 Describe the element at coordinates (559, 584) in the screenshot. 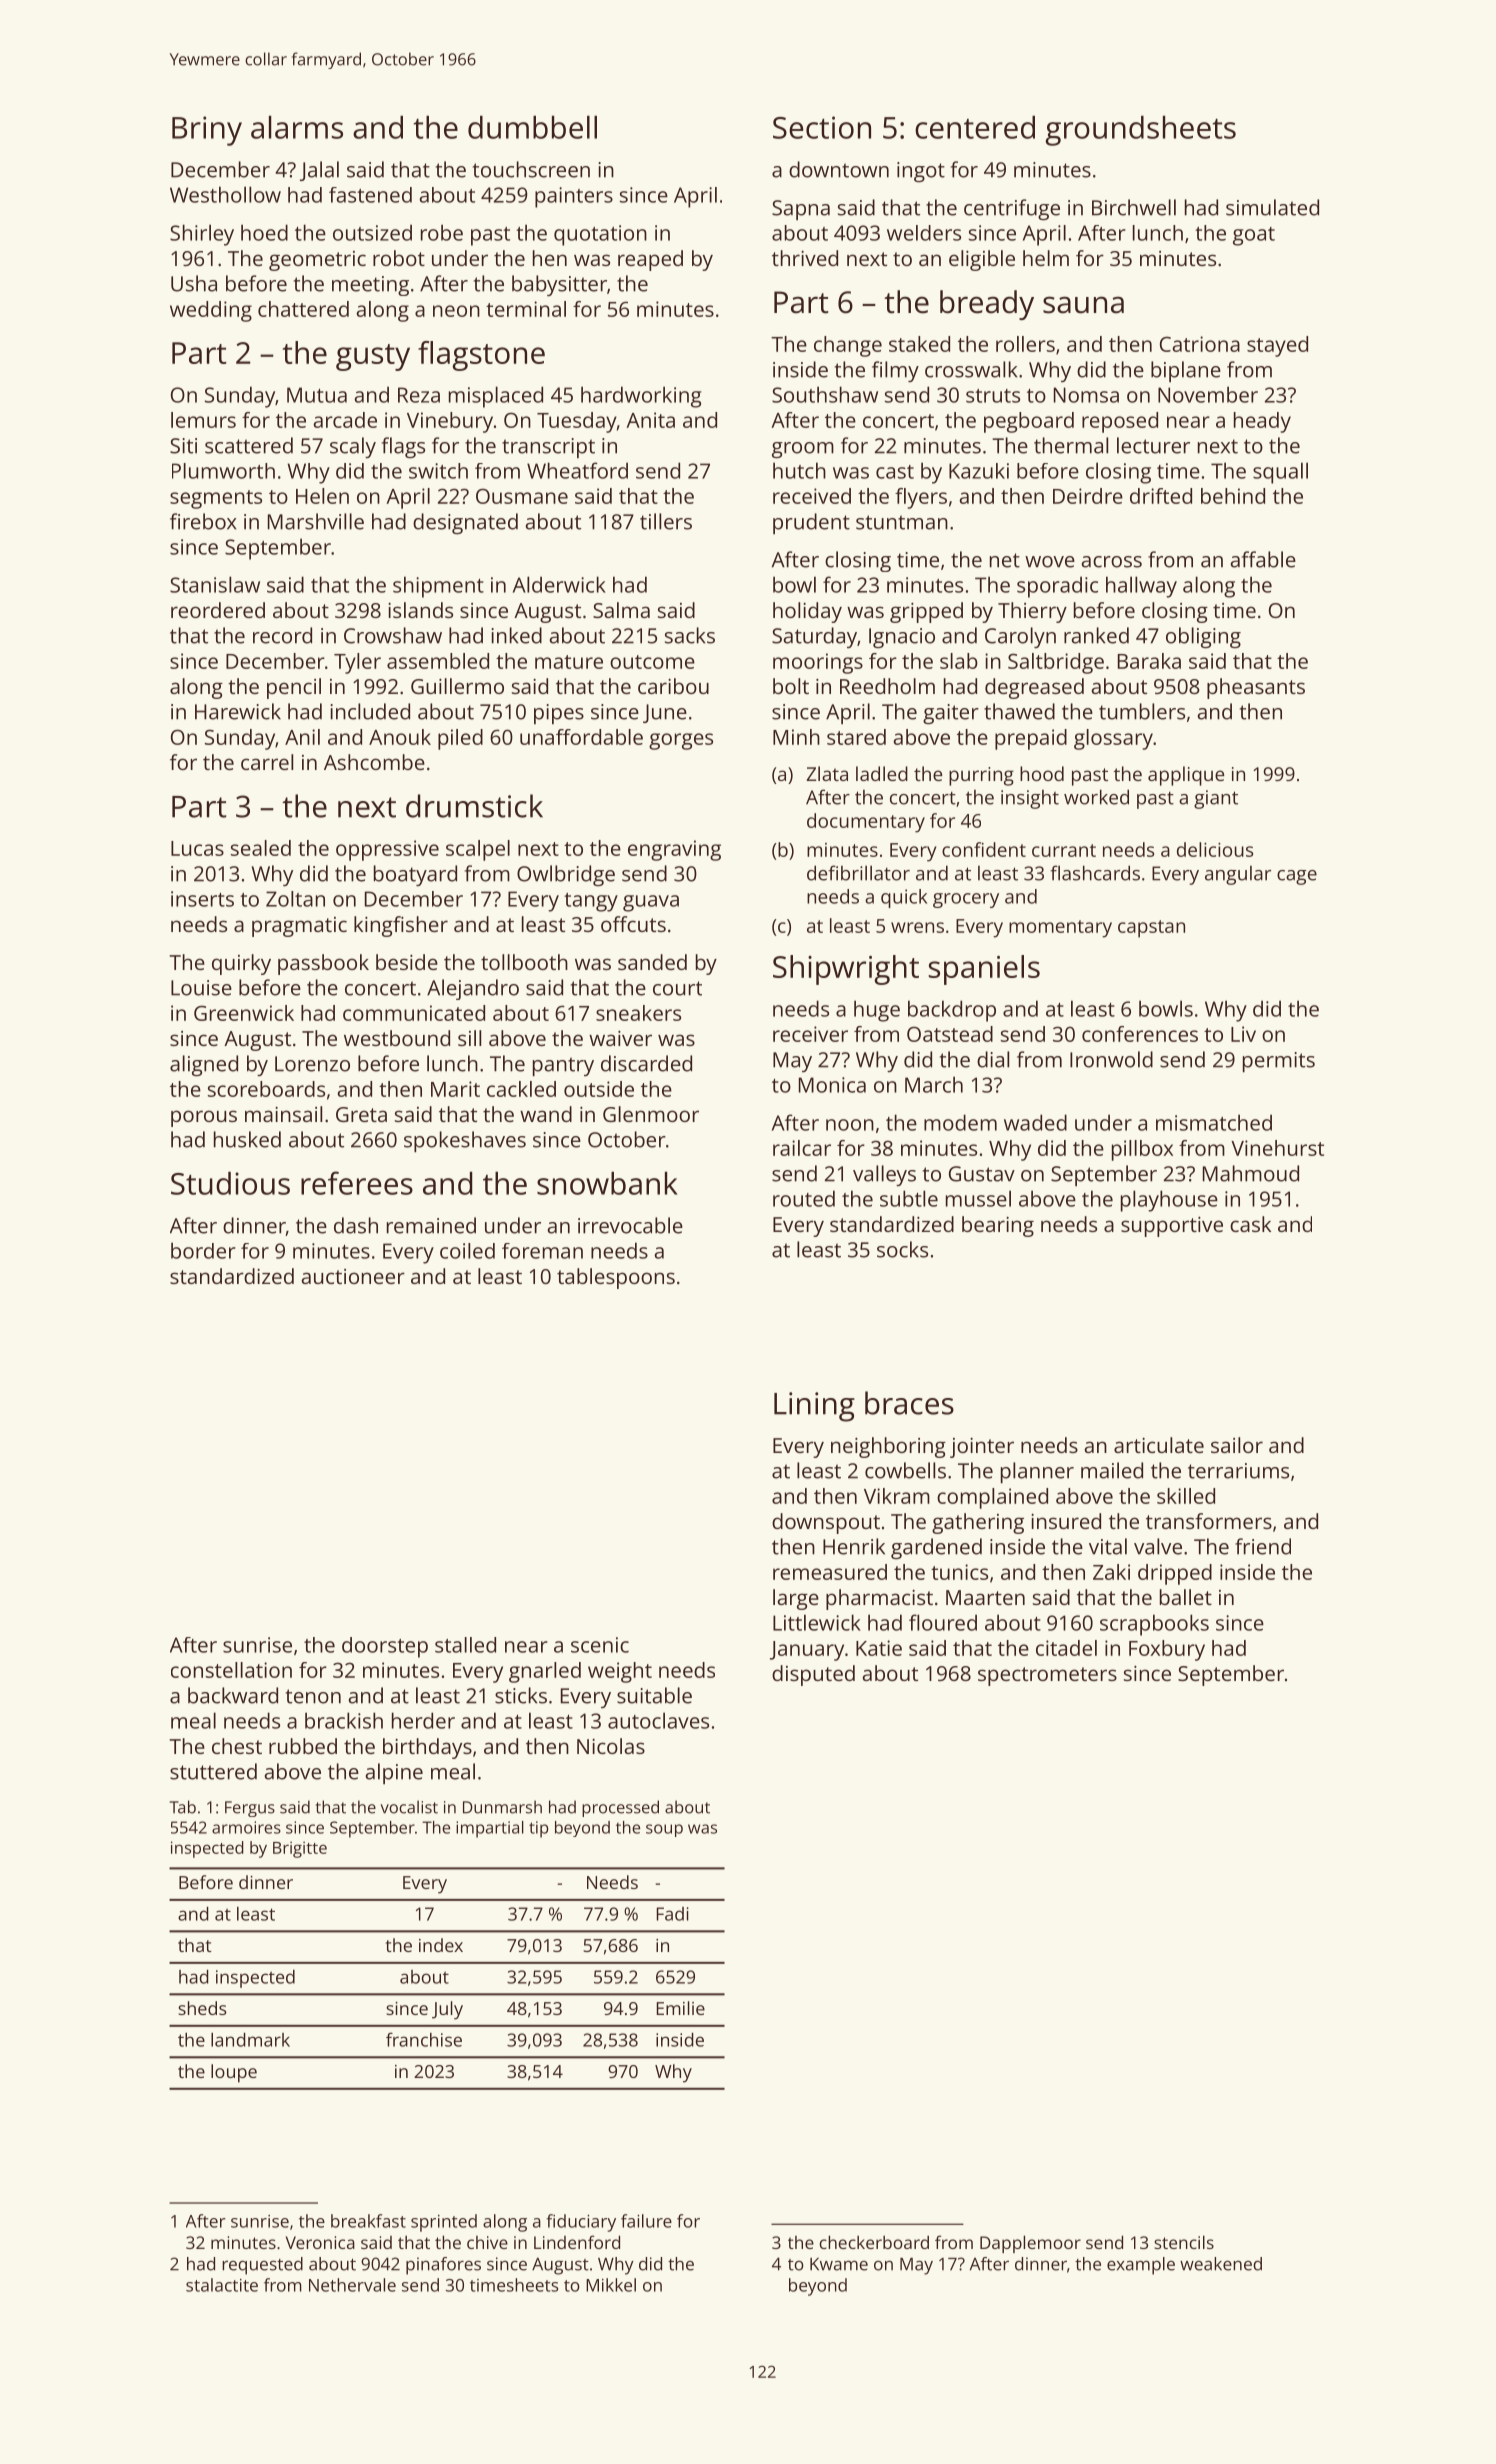

I see `Alderwick` at that location.
